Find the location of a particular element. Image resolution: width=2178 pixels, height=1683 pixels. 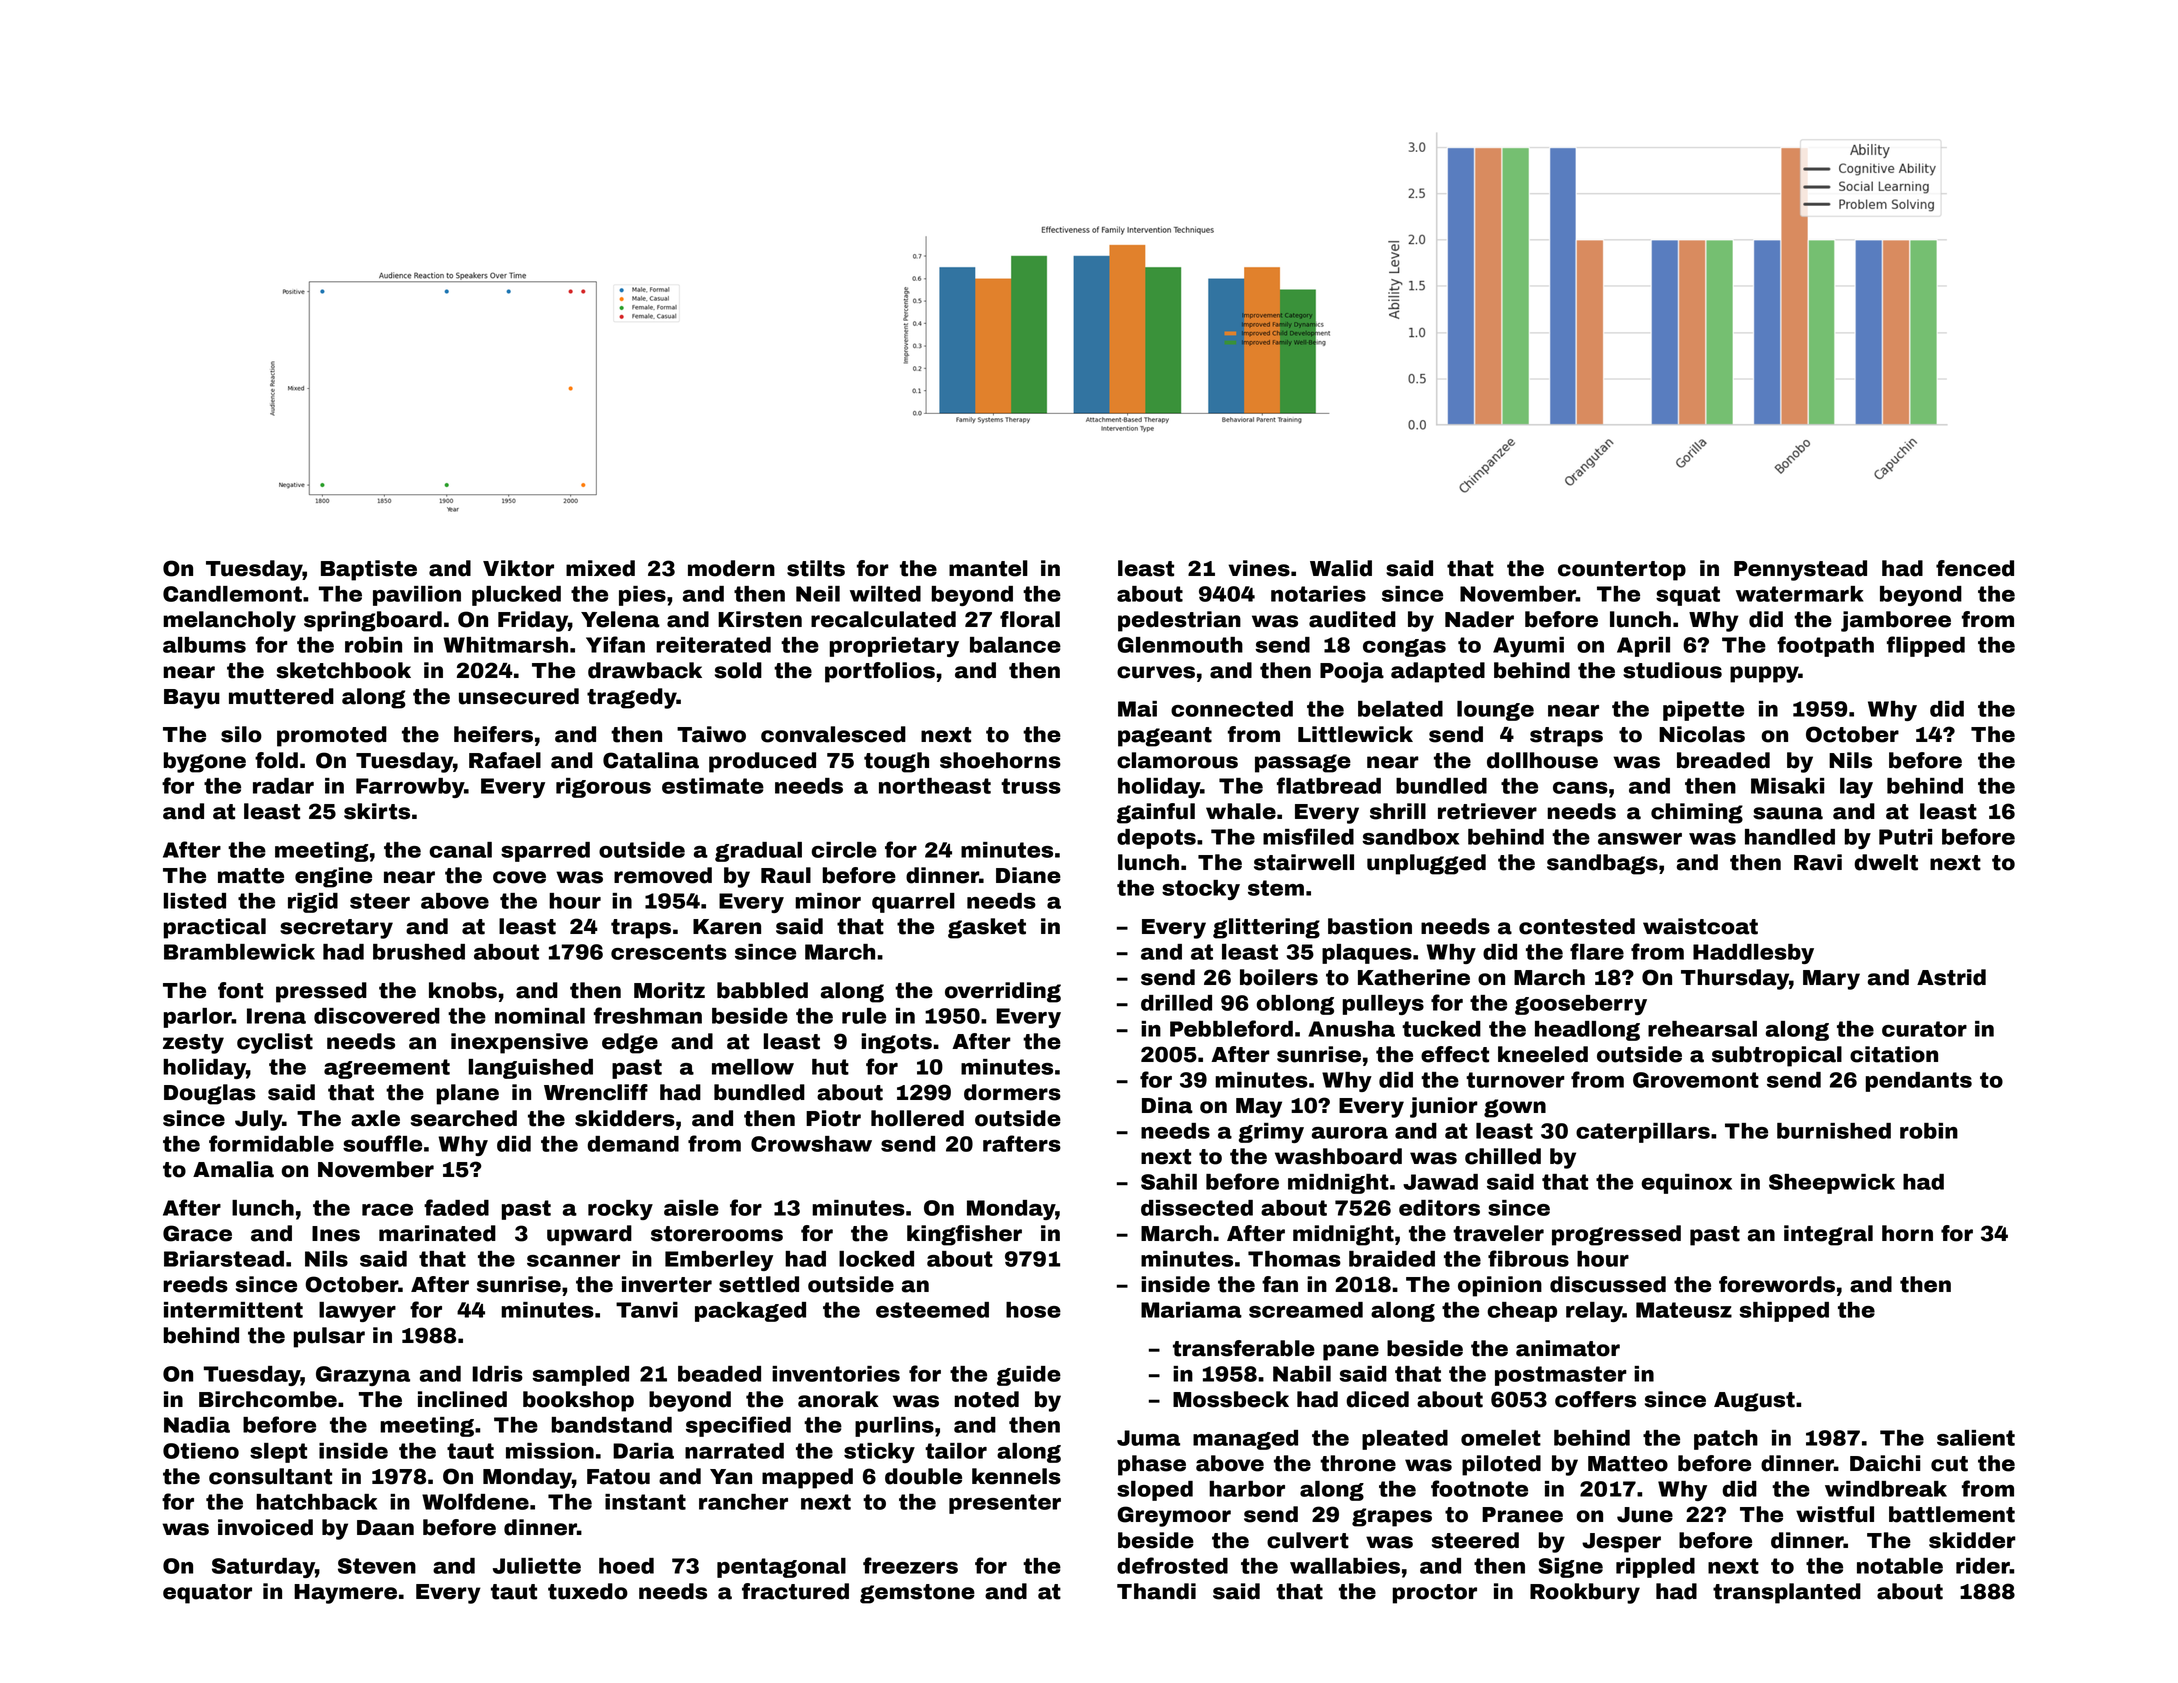

gemstone is located at coordinates (917, 1594).
